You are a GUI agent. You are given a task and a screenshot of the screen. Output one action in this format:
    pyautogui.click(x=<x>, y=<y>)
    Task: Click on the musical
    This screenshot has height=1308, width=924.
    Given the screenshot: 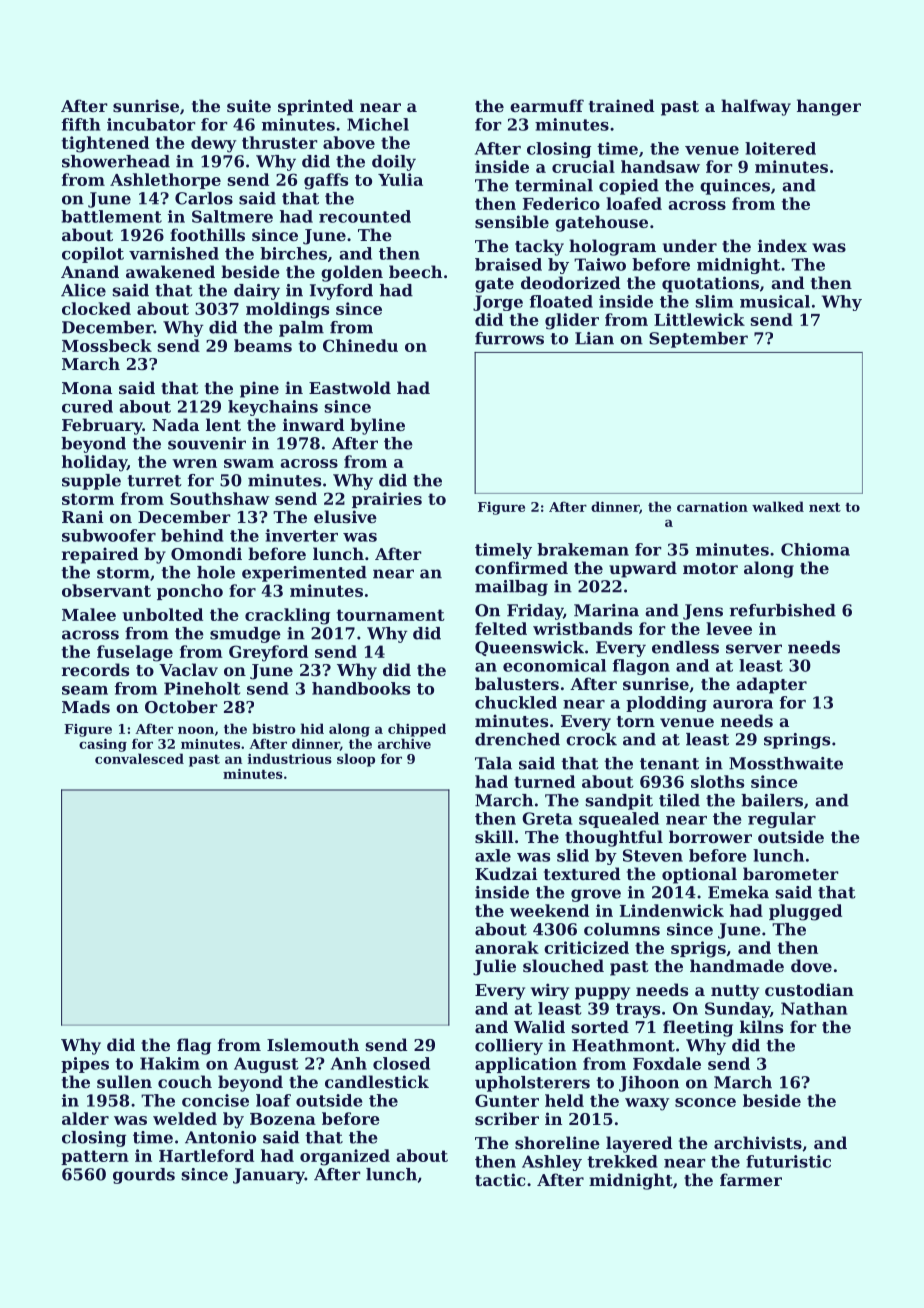 What is the action you would take?
    pyautogui.click(x=775, y=301)
